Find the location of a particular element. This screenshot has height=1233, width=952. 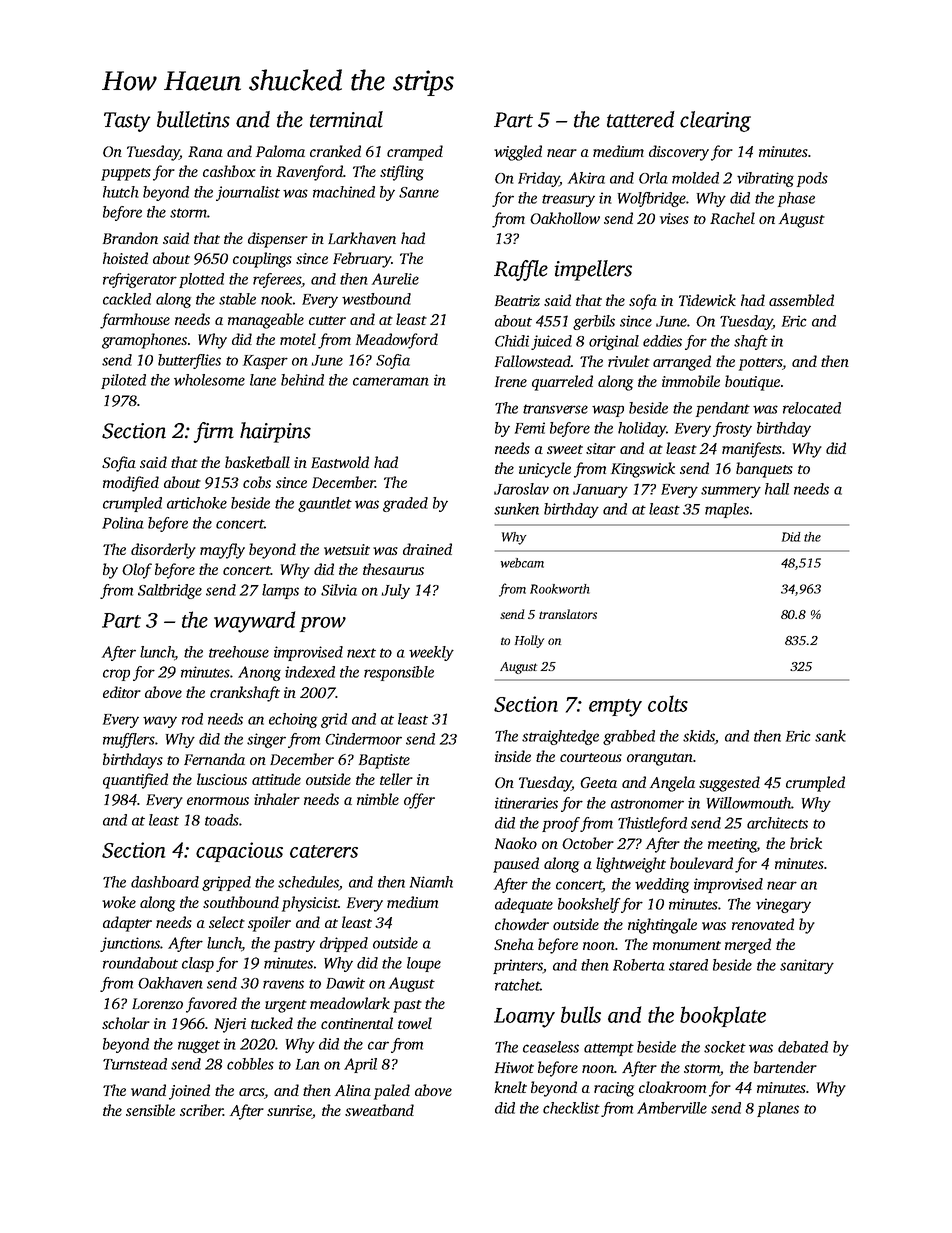

Rookworth is located at coordinates (560, 589).
